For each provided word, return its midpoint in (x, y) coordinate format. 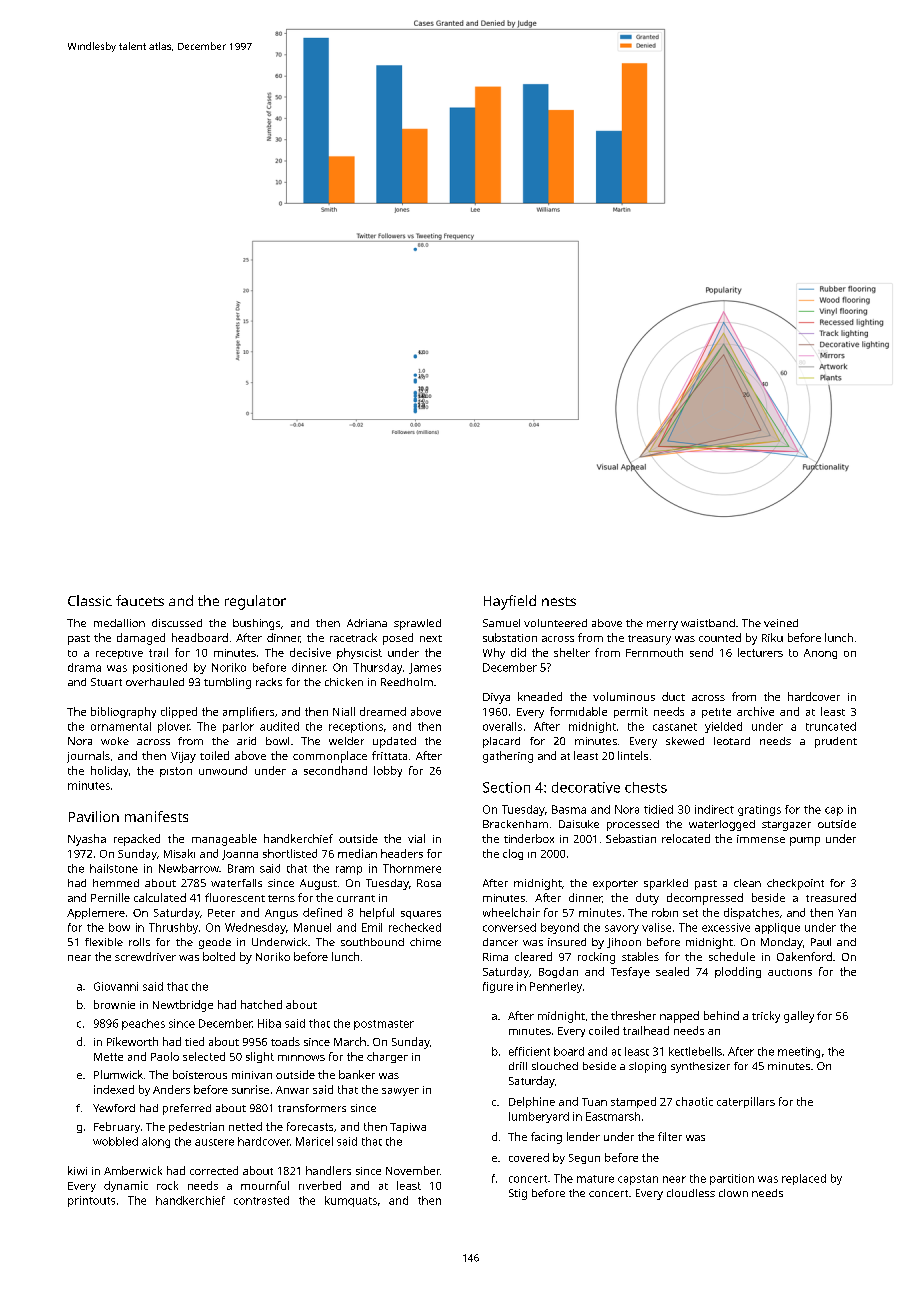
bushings (256, 624)
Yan (847, 913)
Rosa (429, 883)
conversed (509, 927)
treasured (831, 897)
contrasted (261, 1200)
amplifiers (248, 712)
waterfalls (236, 883)
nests (559, 601)
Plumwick (118, 1074)
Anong (820, 654)
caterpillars (746, 1102)
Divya (496, 698)
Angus (281, 914)
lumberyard (539, 1117)
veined (781, 623)
